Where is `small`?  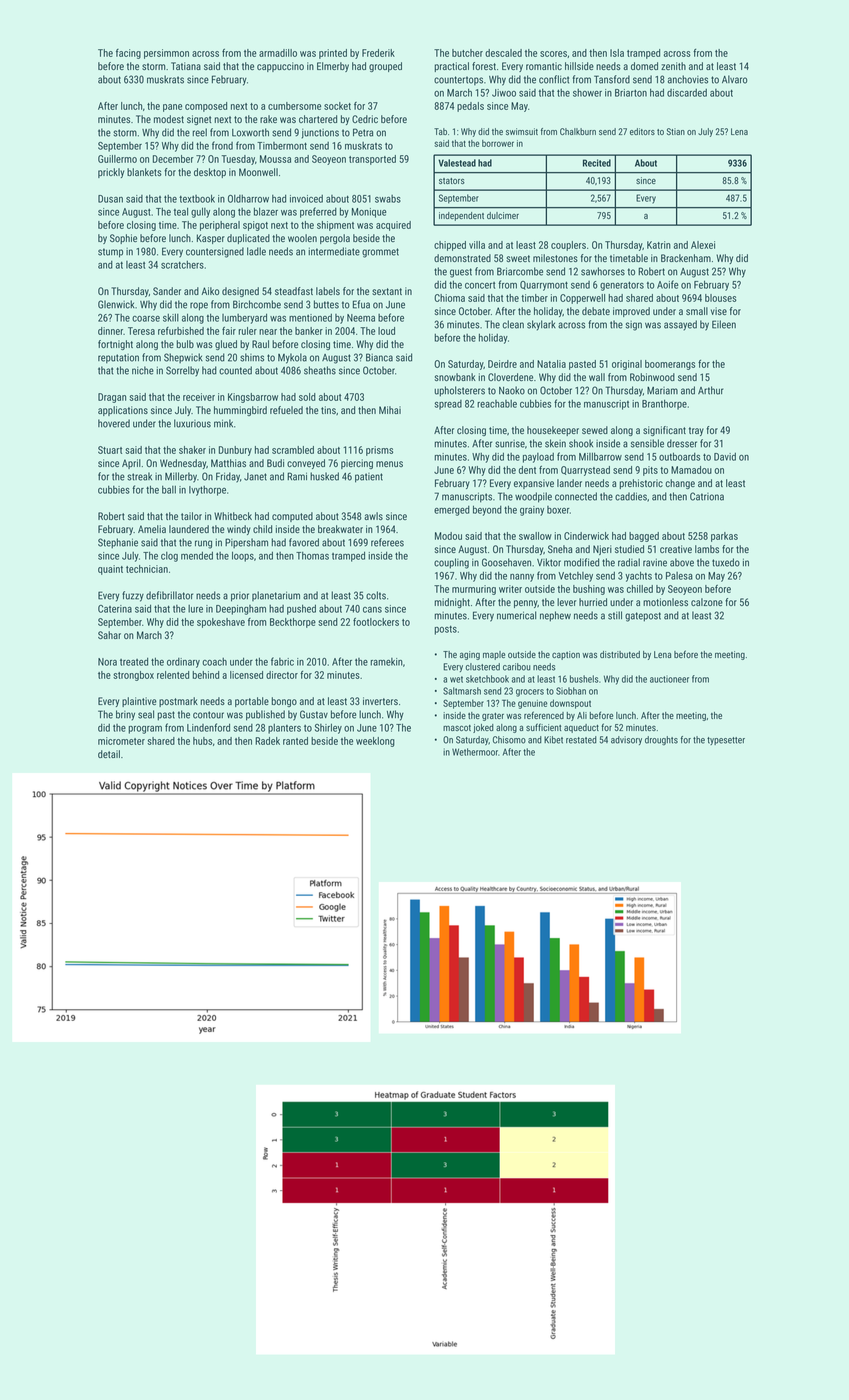 small is located at coordinates (697, 311).
